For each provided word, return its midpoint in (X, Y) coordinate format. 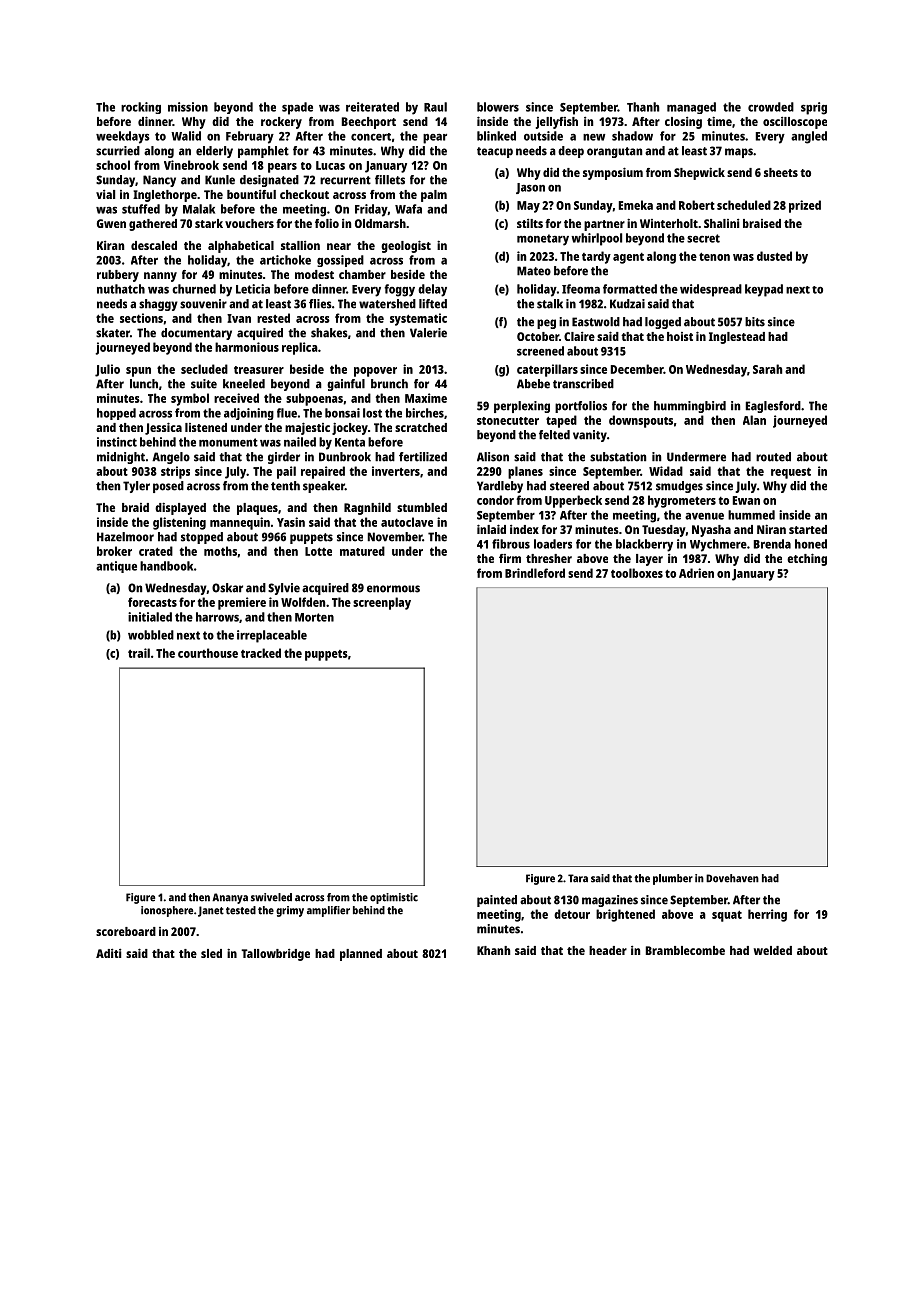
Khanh (493, 950)
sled (211, 953)
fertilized (423, 457)
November (395, 537)
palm (434, 196)
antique (116, 567)
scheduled (744, 205)
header (608, 950)
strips (175, 472)
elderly (214, 152)
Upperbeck (573, 501)
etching (807, 559)
